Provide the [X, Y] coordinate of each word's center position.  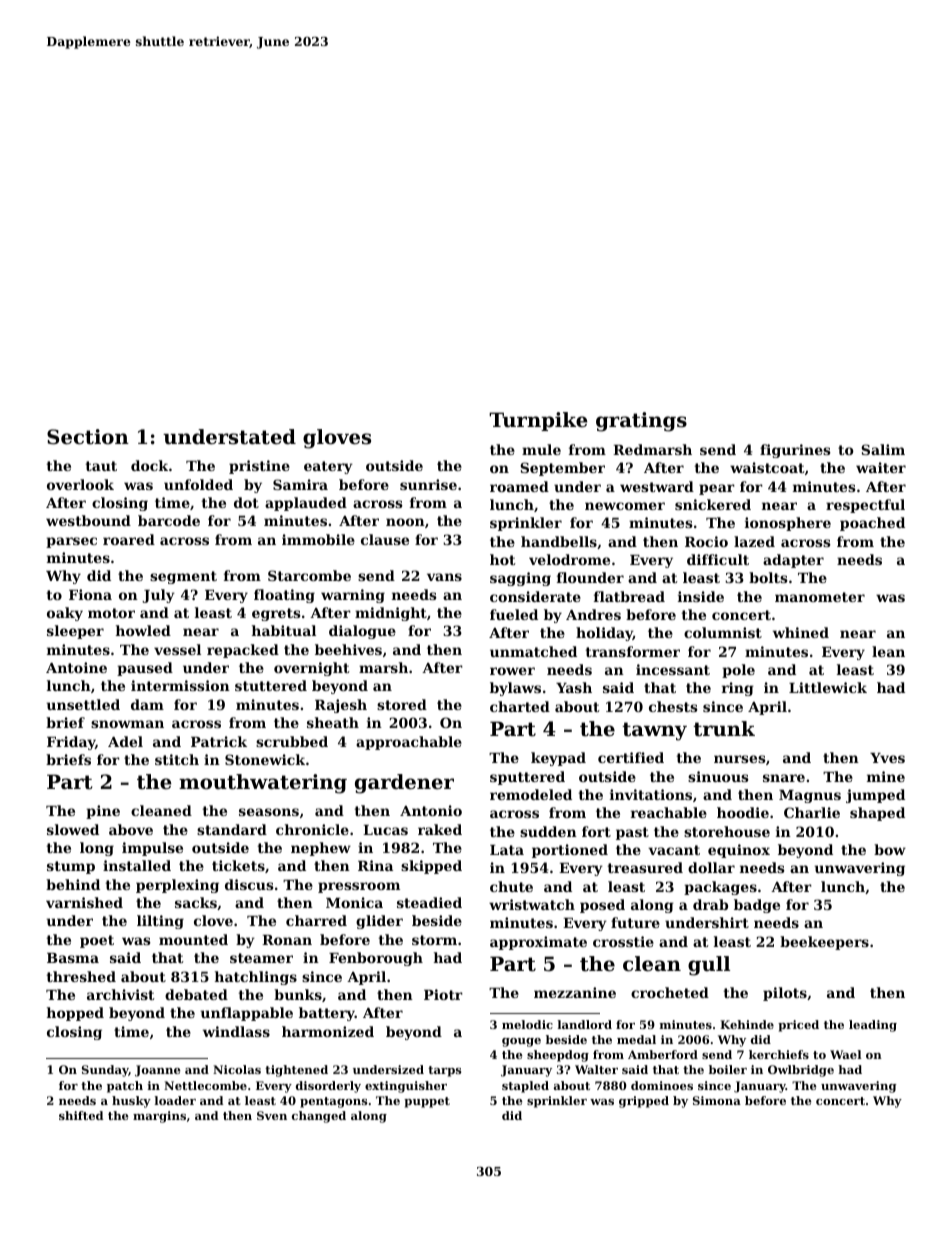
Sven [272, 1115]
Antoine [76, 667]
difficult [718, 559]
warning [353, 596]
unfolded [198, 484]
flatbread [629, 596]
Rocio [706, 541]
